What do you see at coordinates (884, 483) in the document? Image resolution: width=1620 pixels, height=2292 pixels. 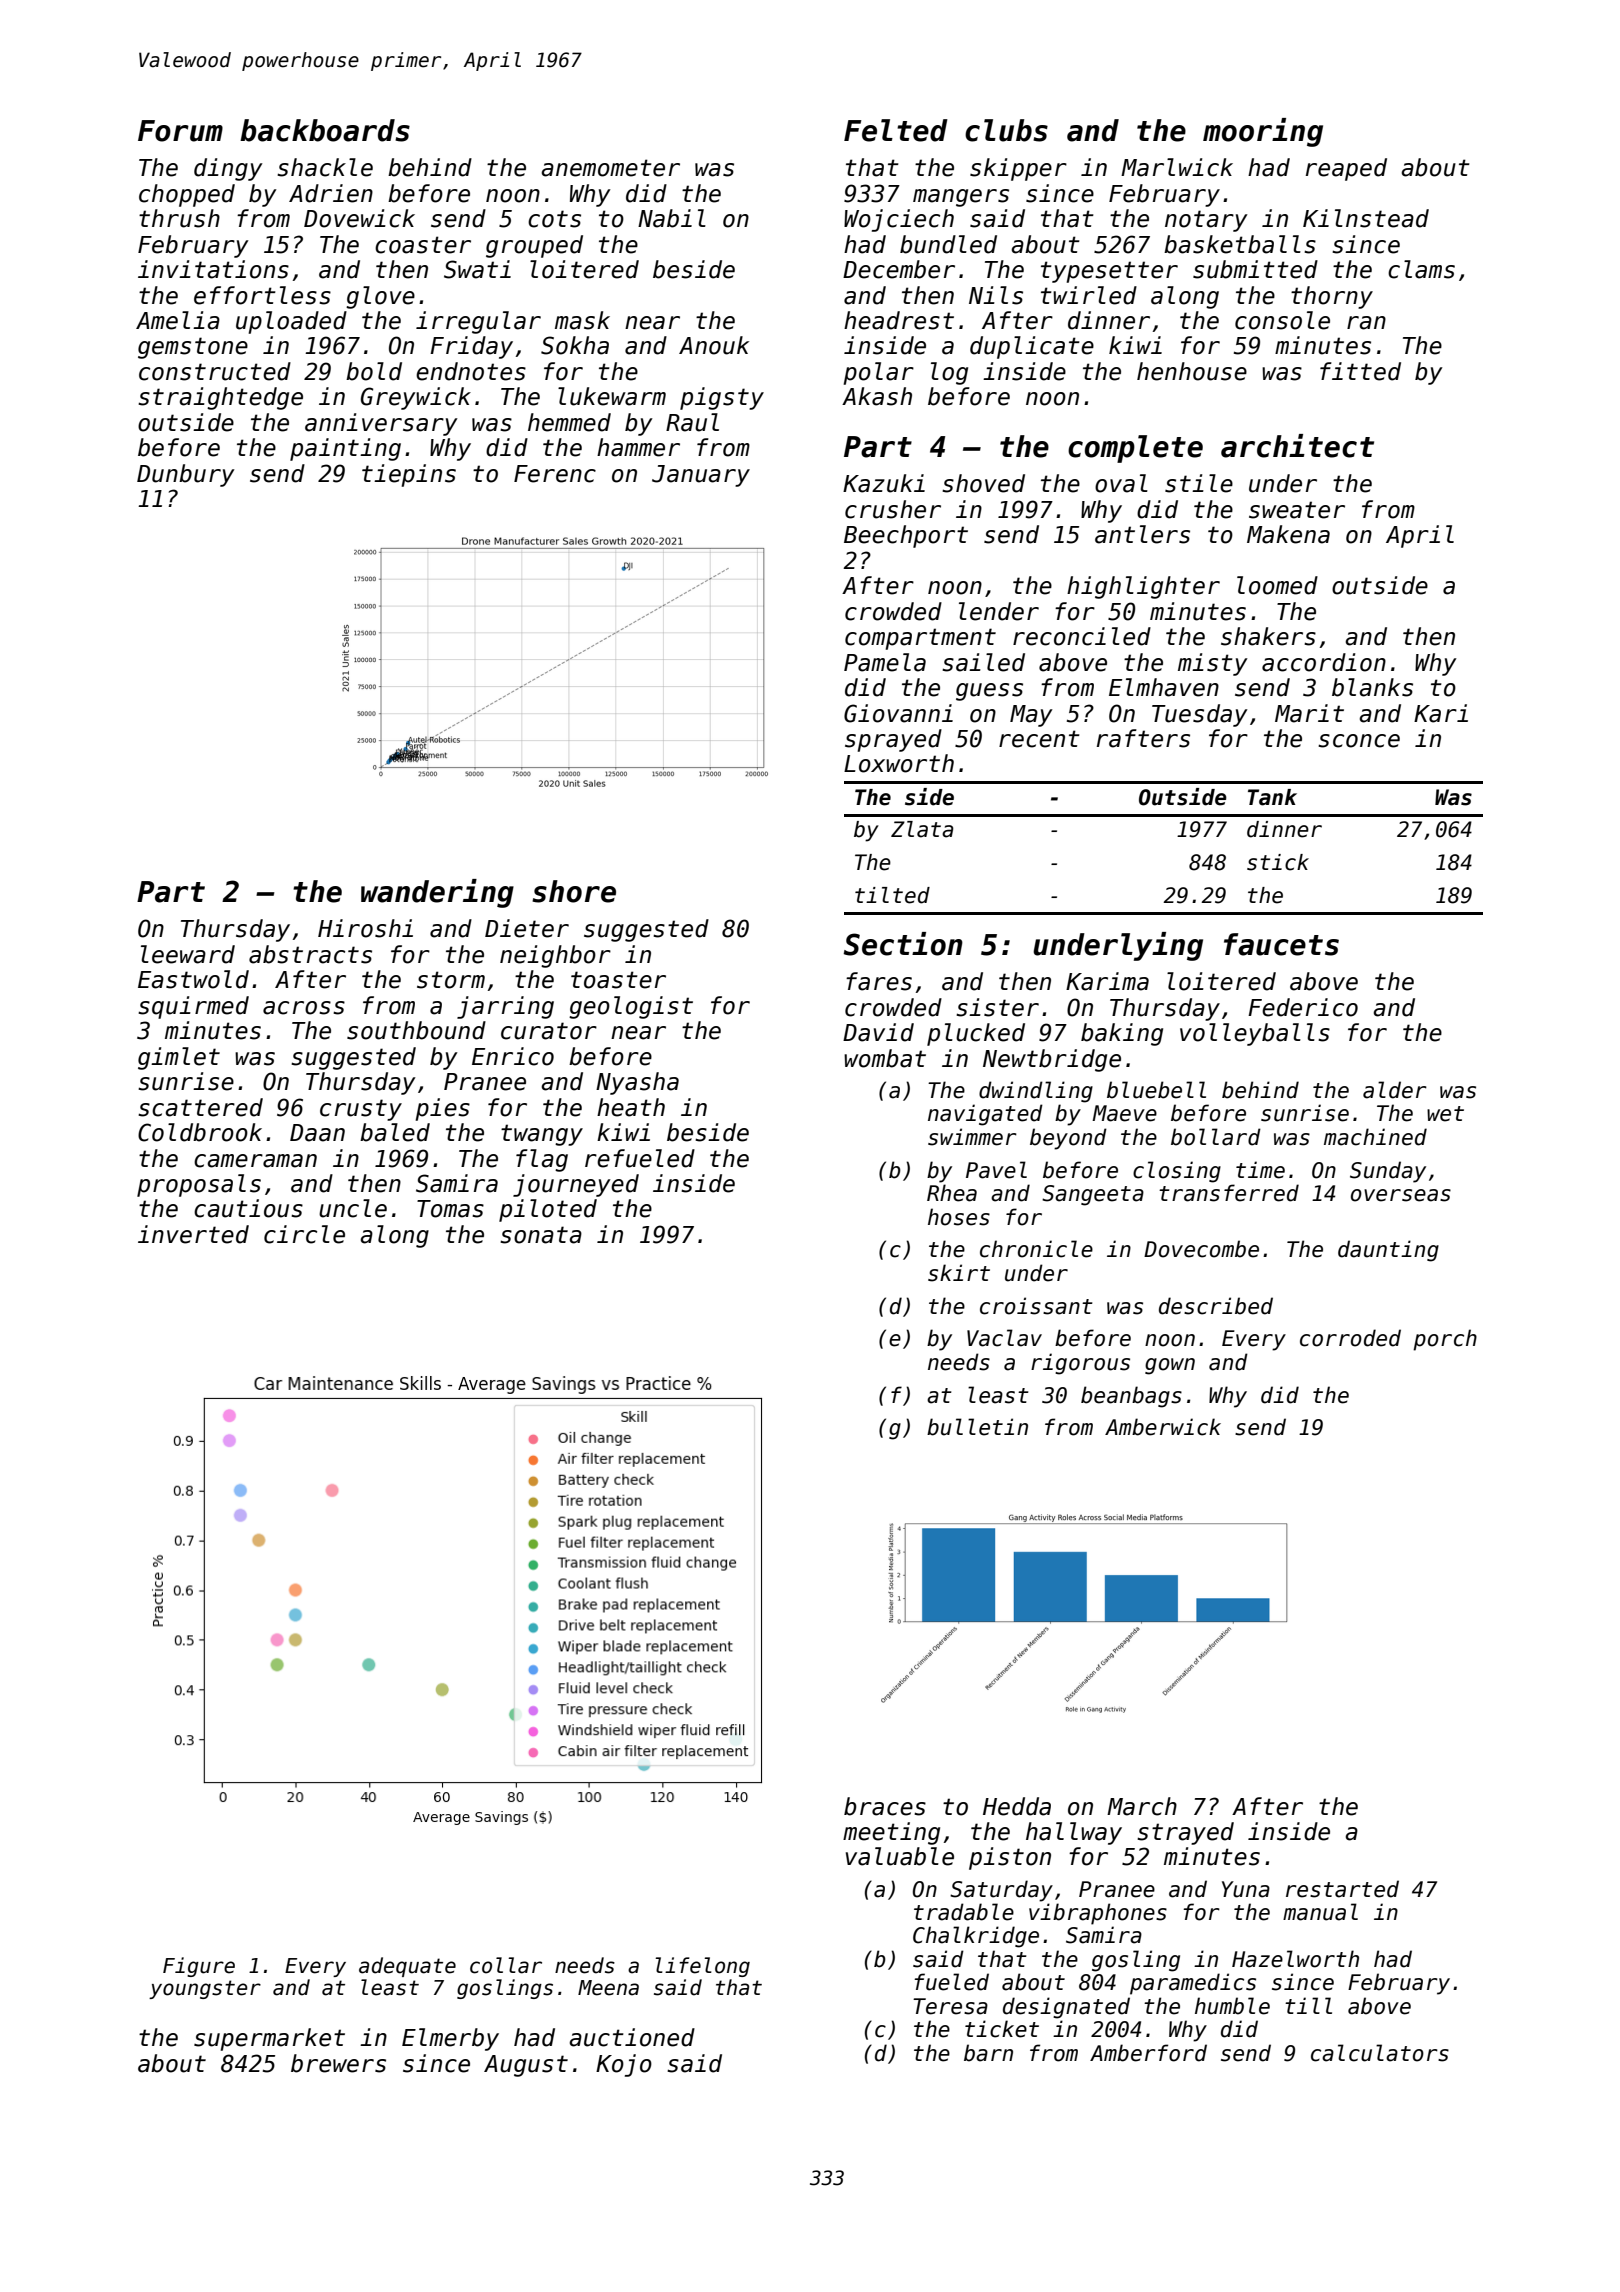 I see `Kazuki` at bounding box center [884, 483].
